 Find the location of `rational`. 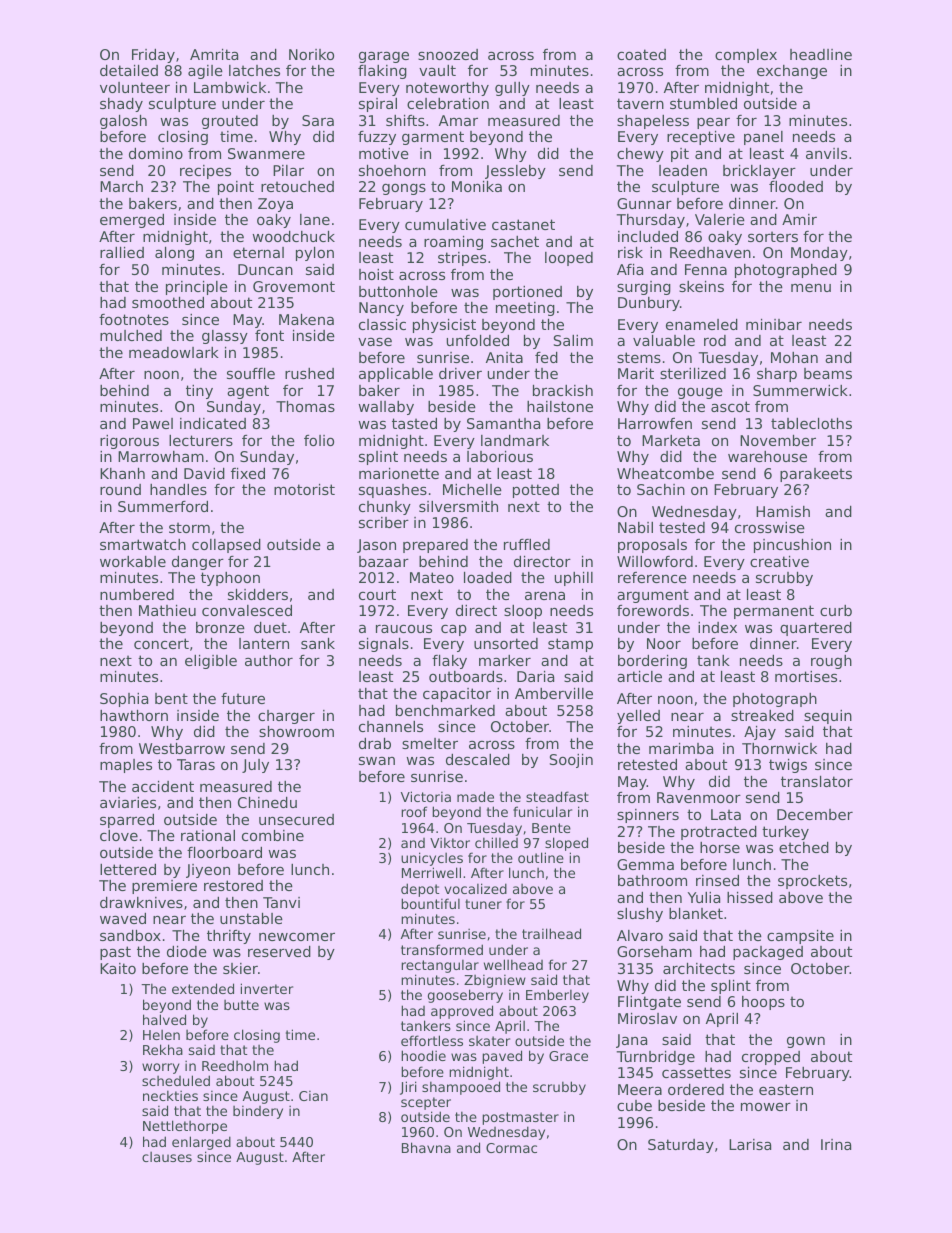

rational is located at coordinates (208, 835).
